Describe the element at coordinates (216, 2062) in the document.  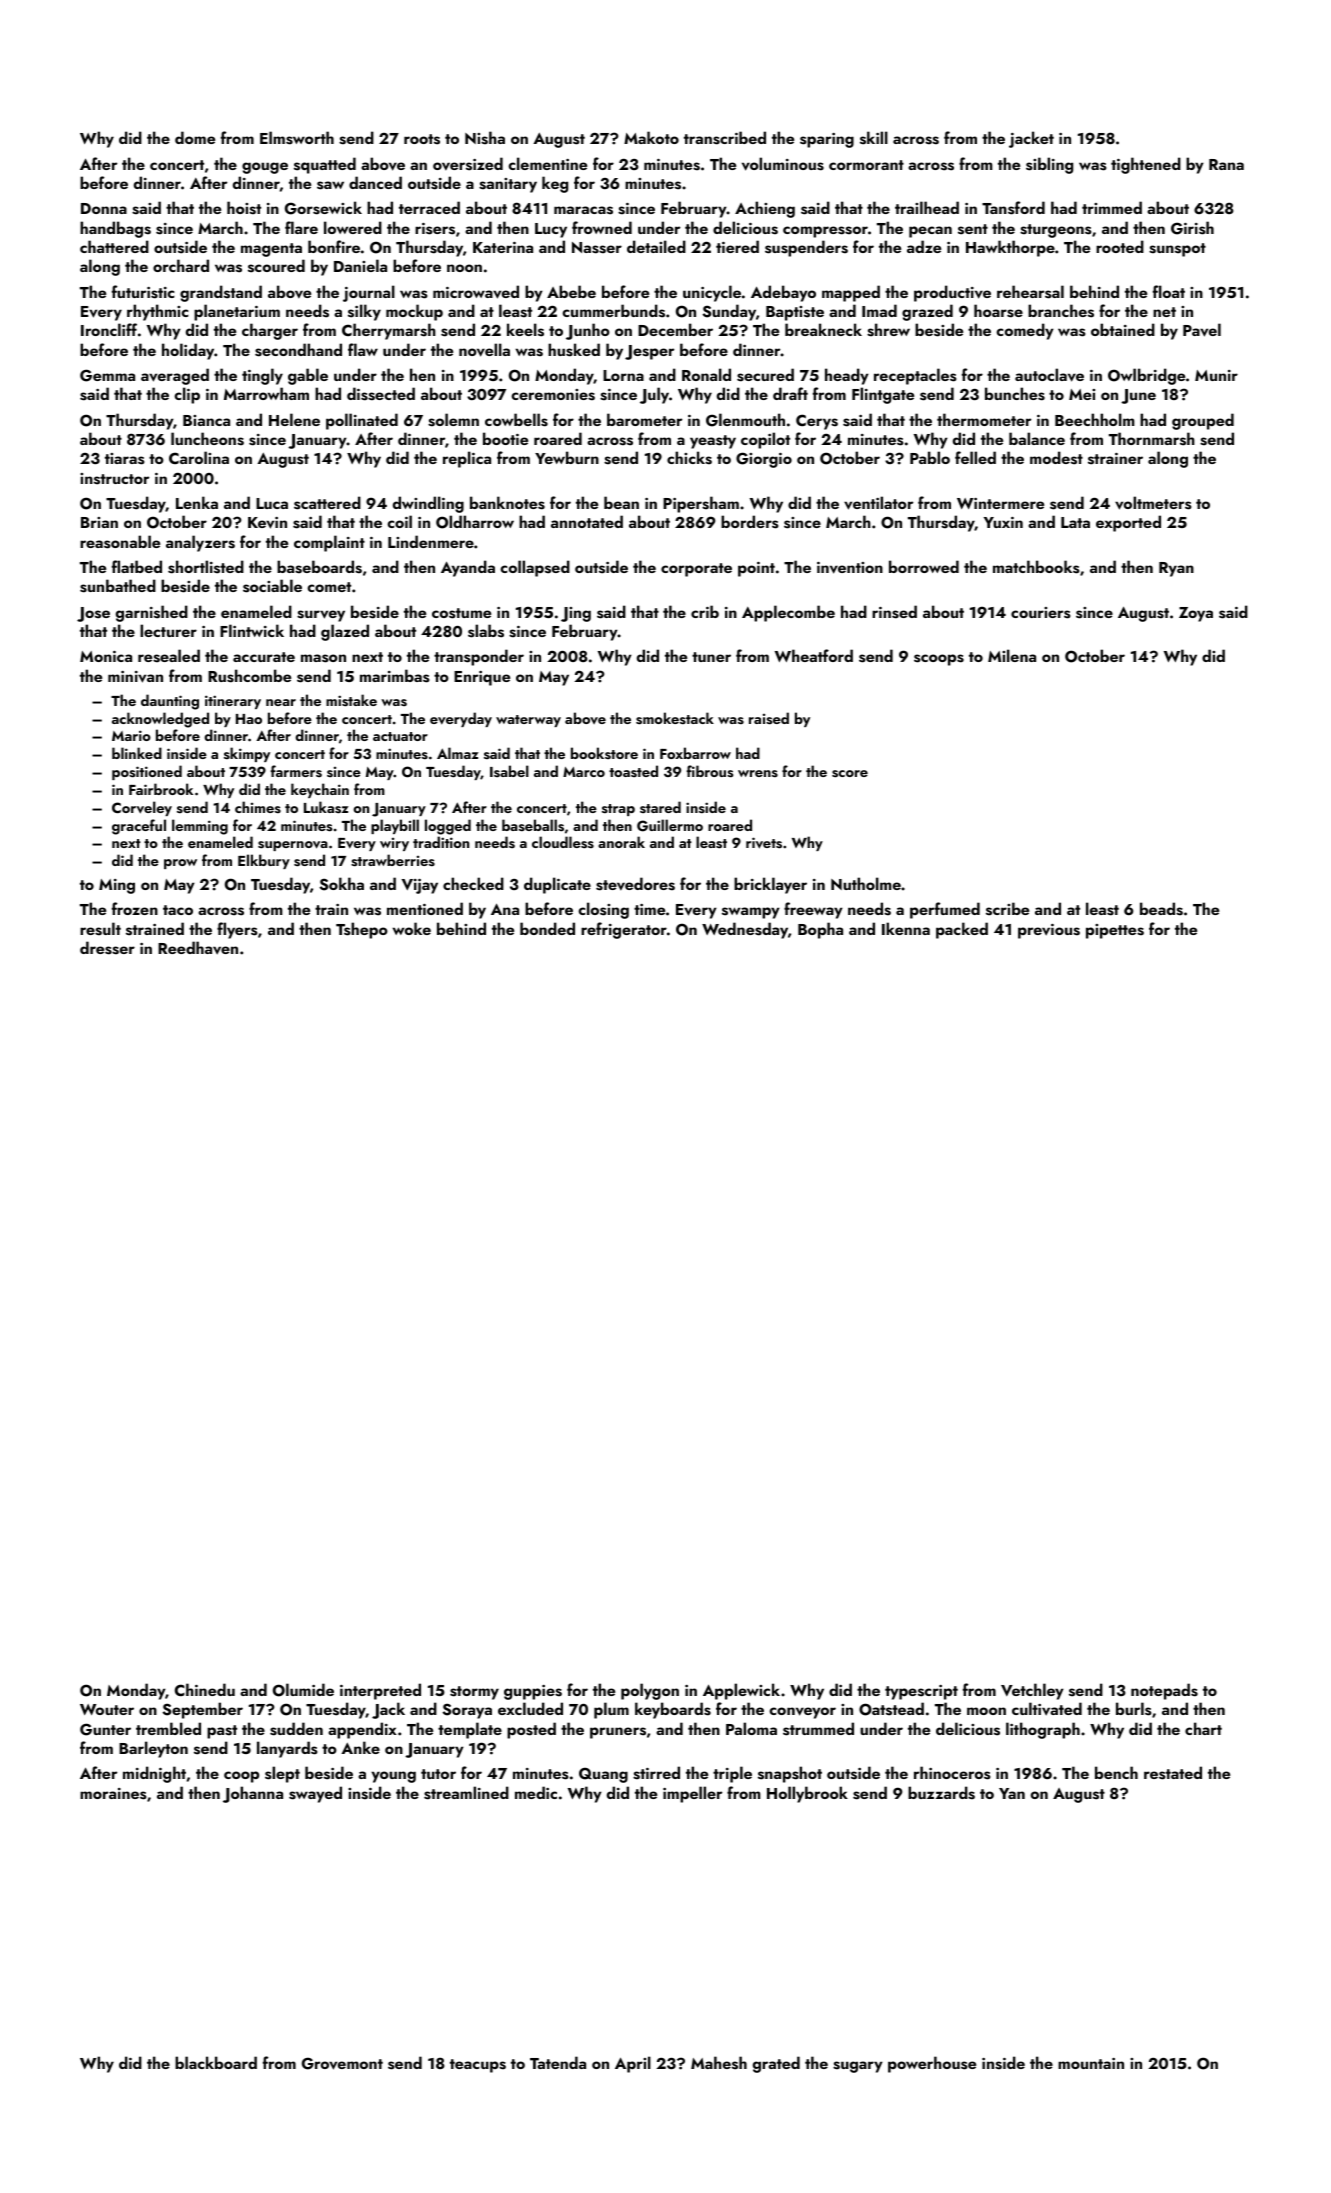
I see `blackboard` at that location.
